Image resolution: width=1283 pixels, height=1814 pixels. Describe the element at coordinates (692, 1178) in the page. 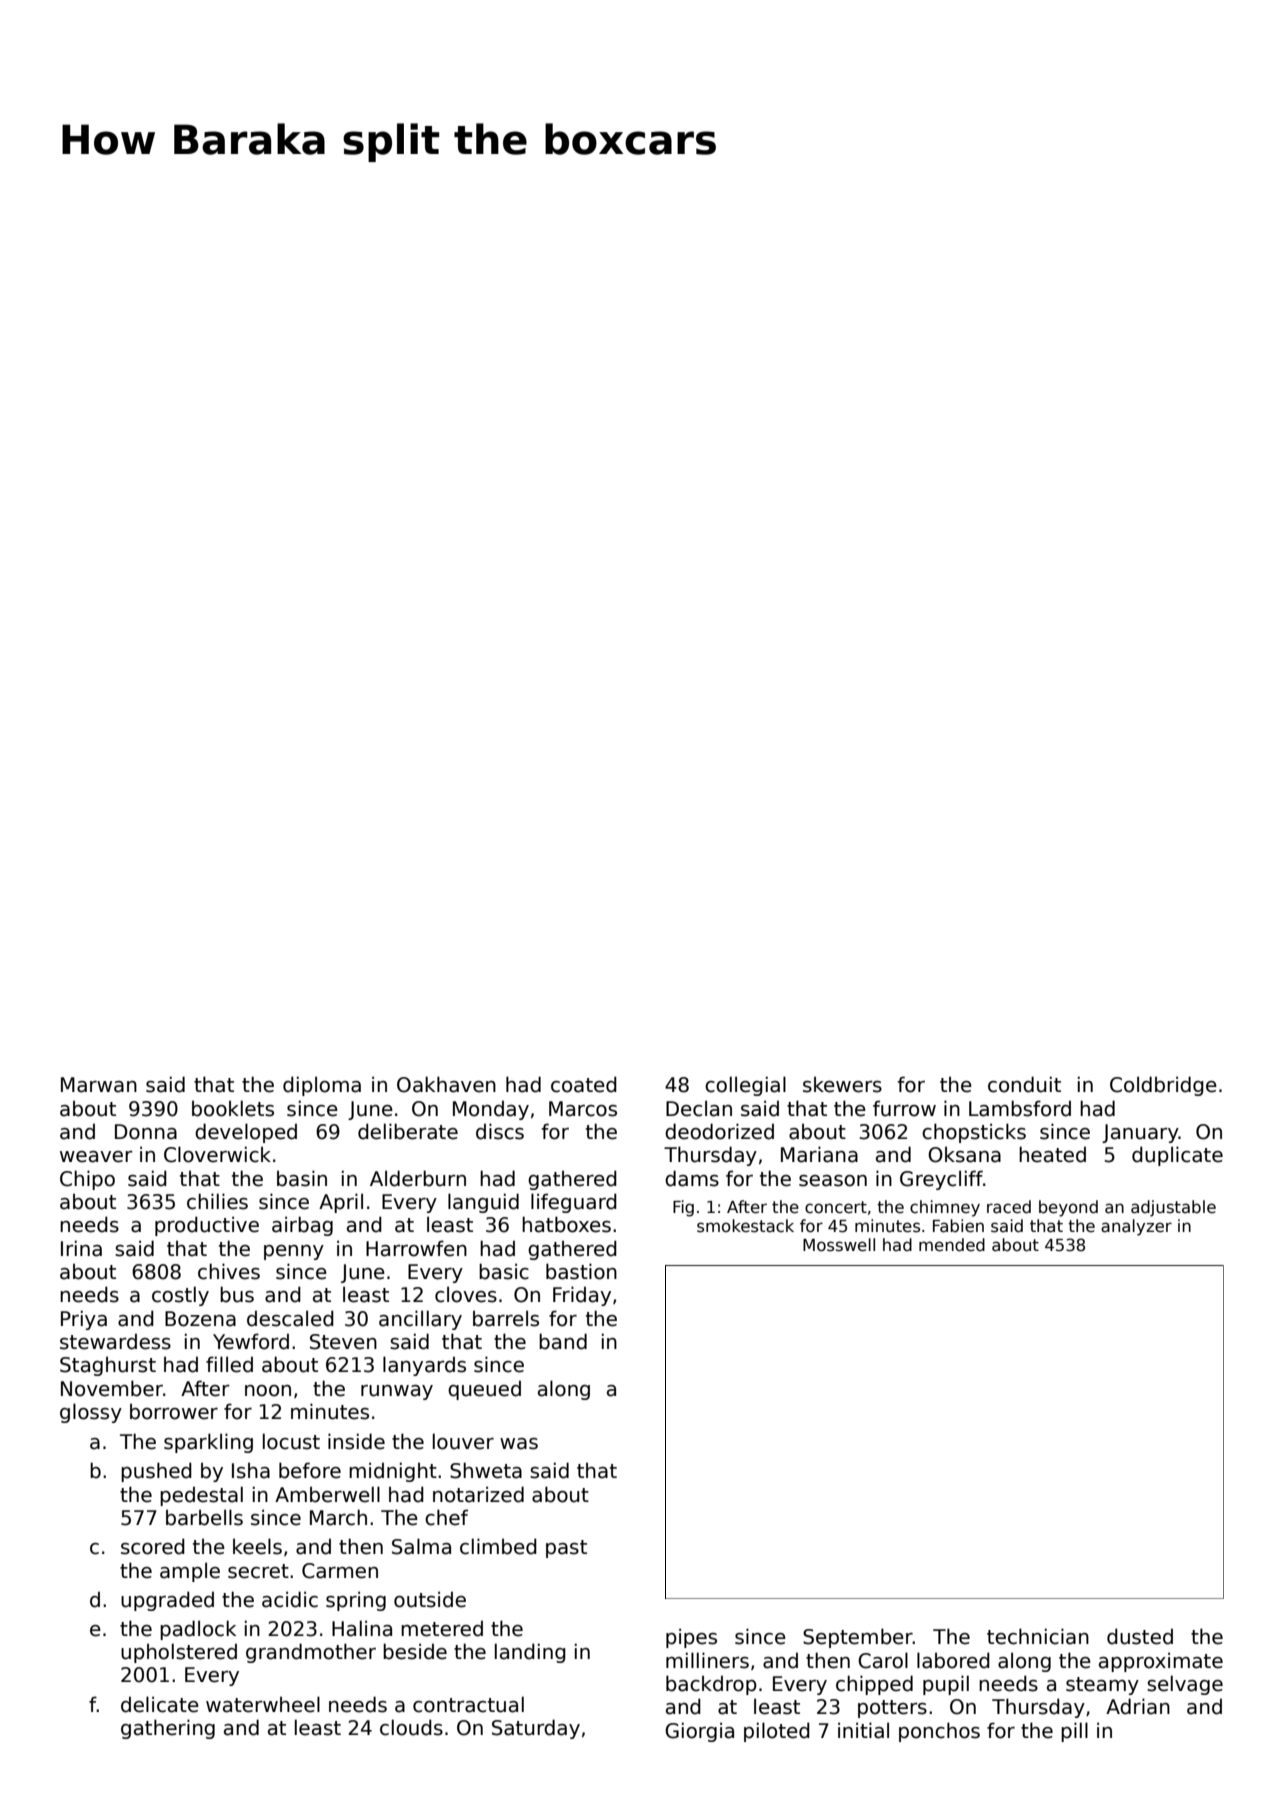

I see `dams` at that location.
